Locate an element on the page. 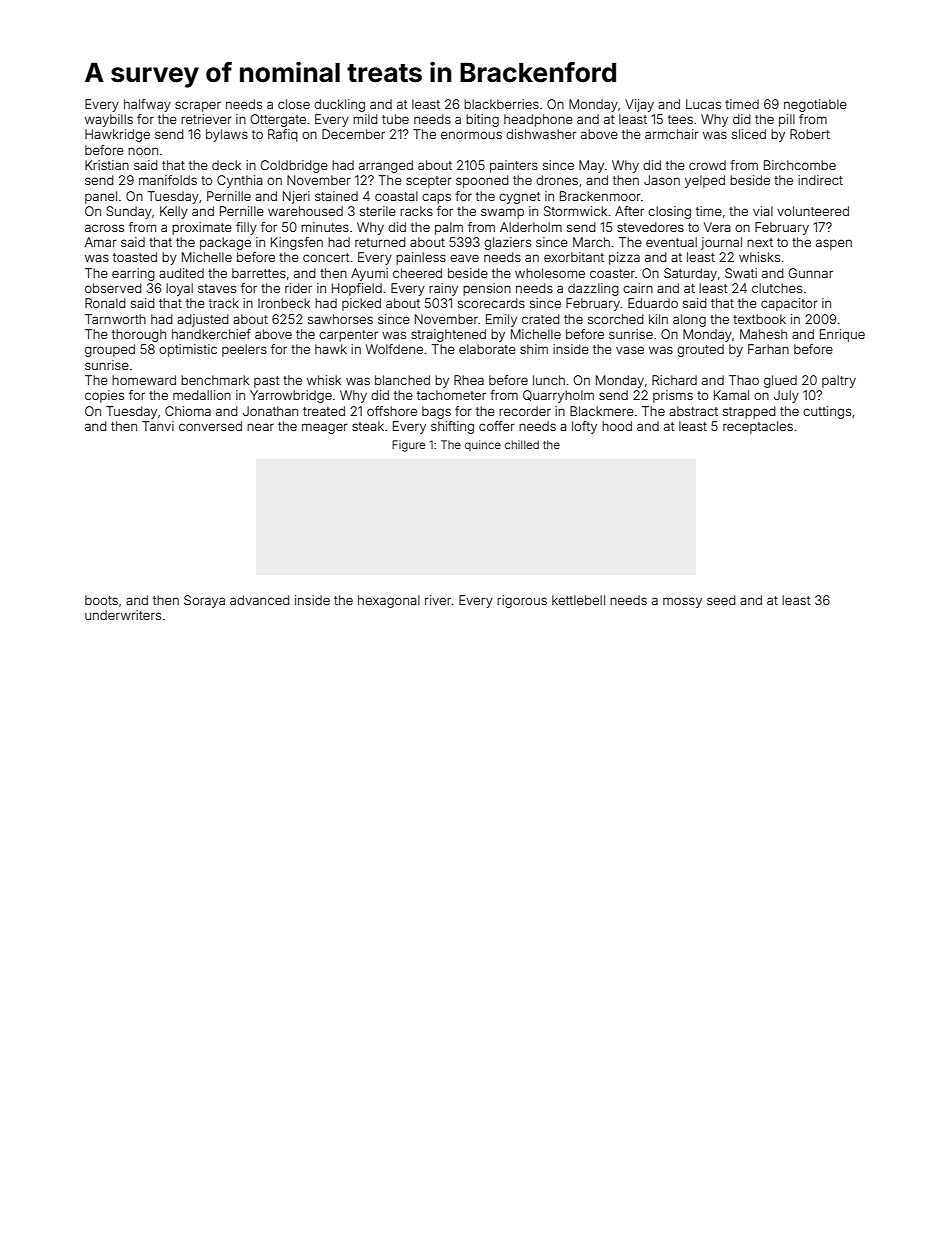 This image has height=1233, width=952. wholesome is located at coordinates (550, 273).
